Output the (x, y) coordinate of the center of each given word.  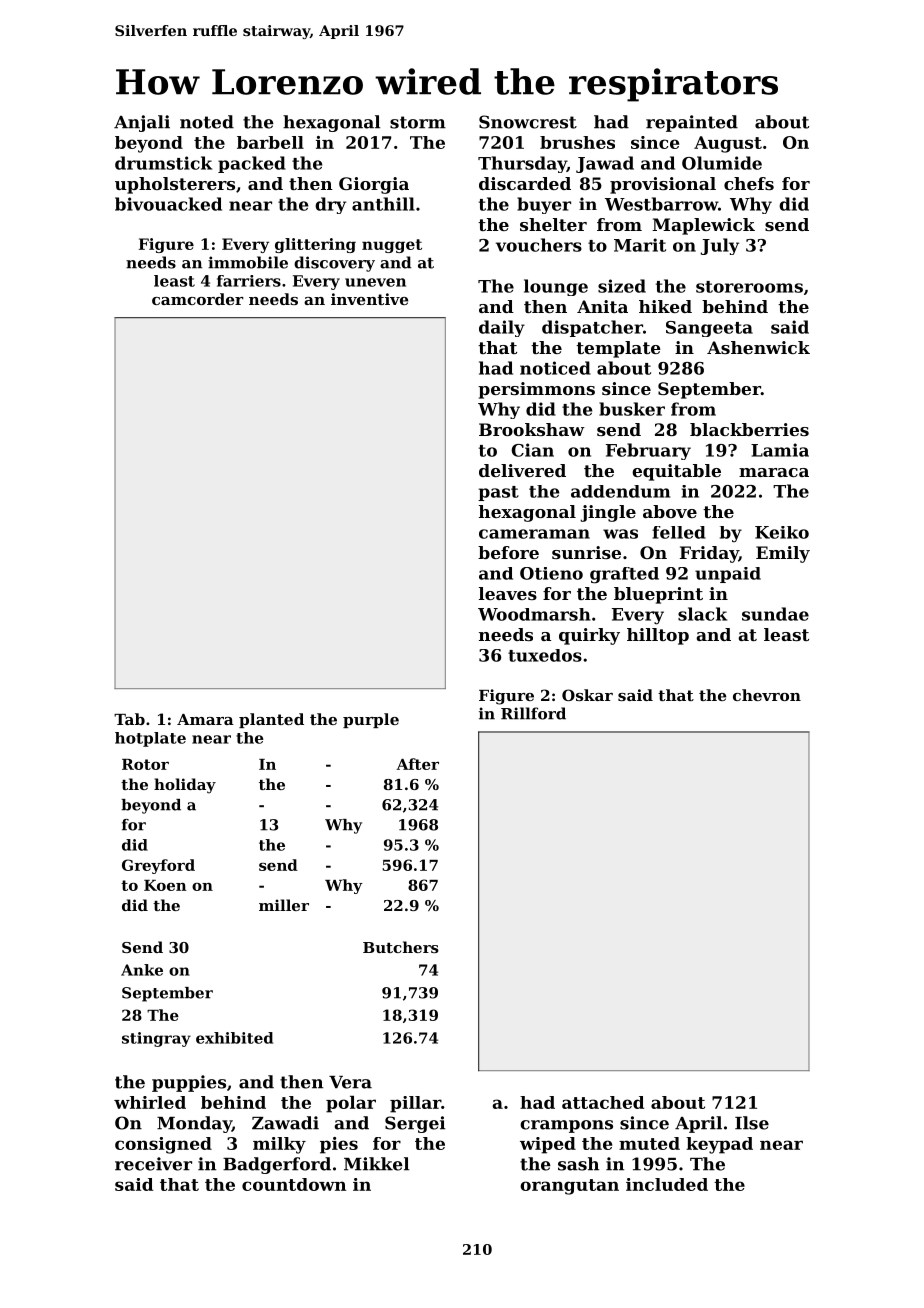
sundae (775, 614)
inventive (369, 299)
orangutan (569, 1187)
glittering (315, 245)
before (508, 552)
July (719, 246)
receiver (153, 1164)
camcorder (198, 299)
